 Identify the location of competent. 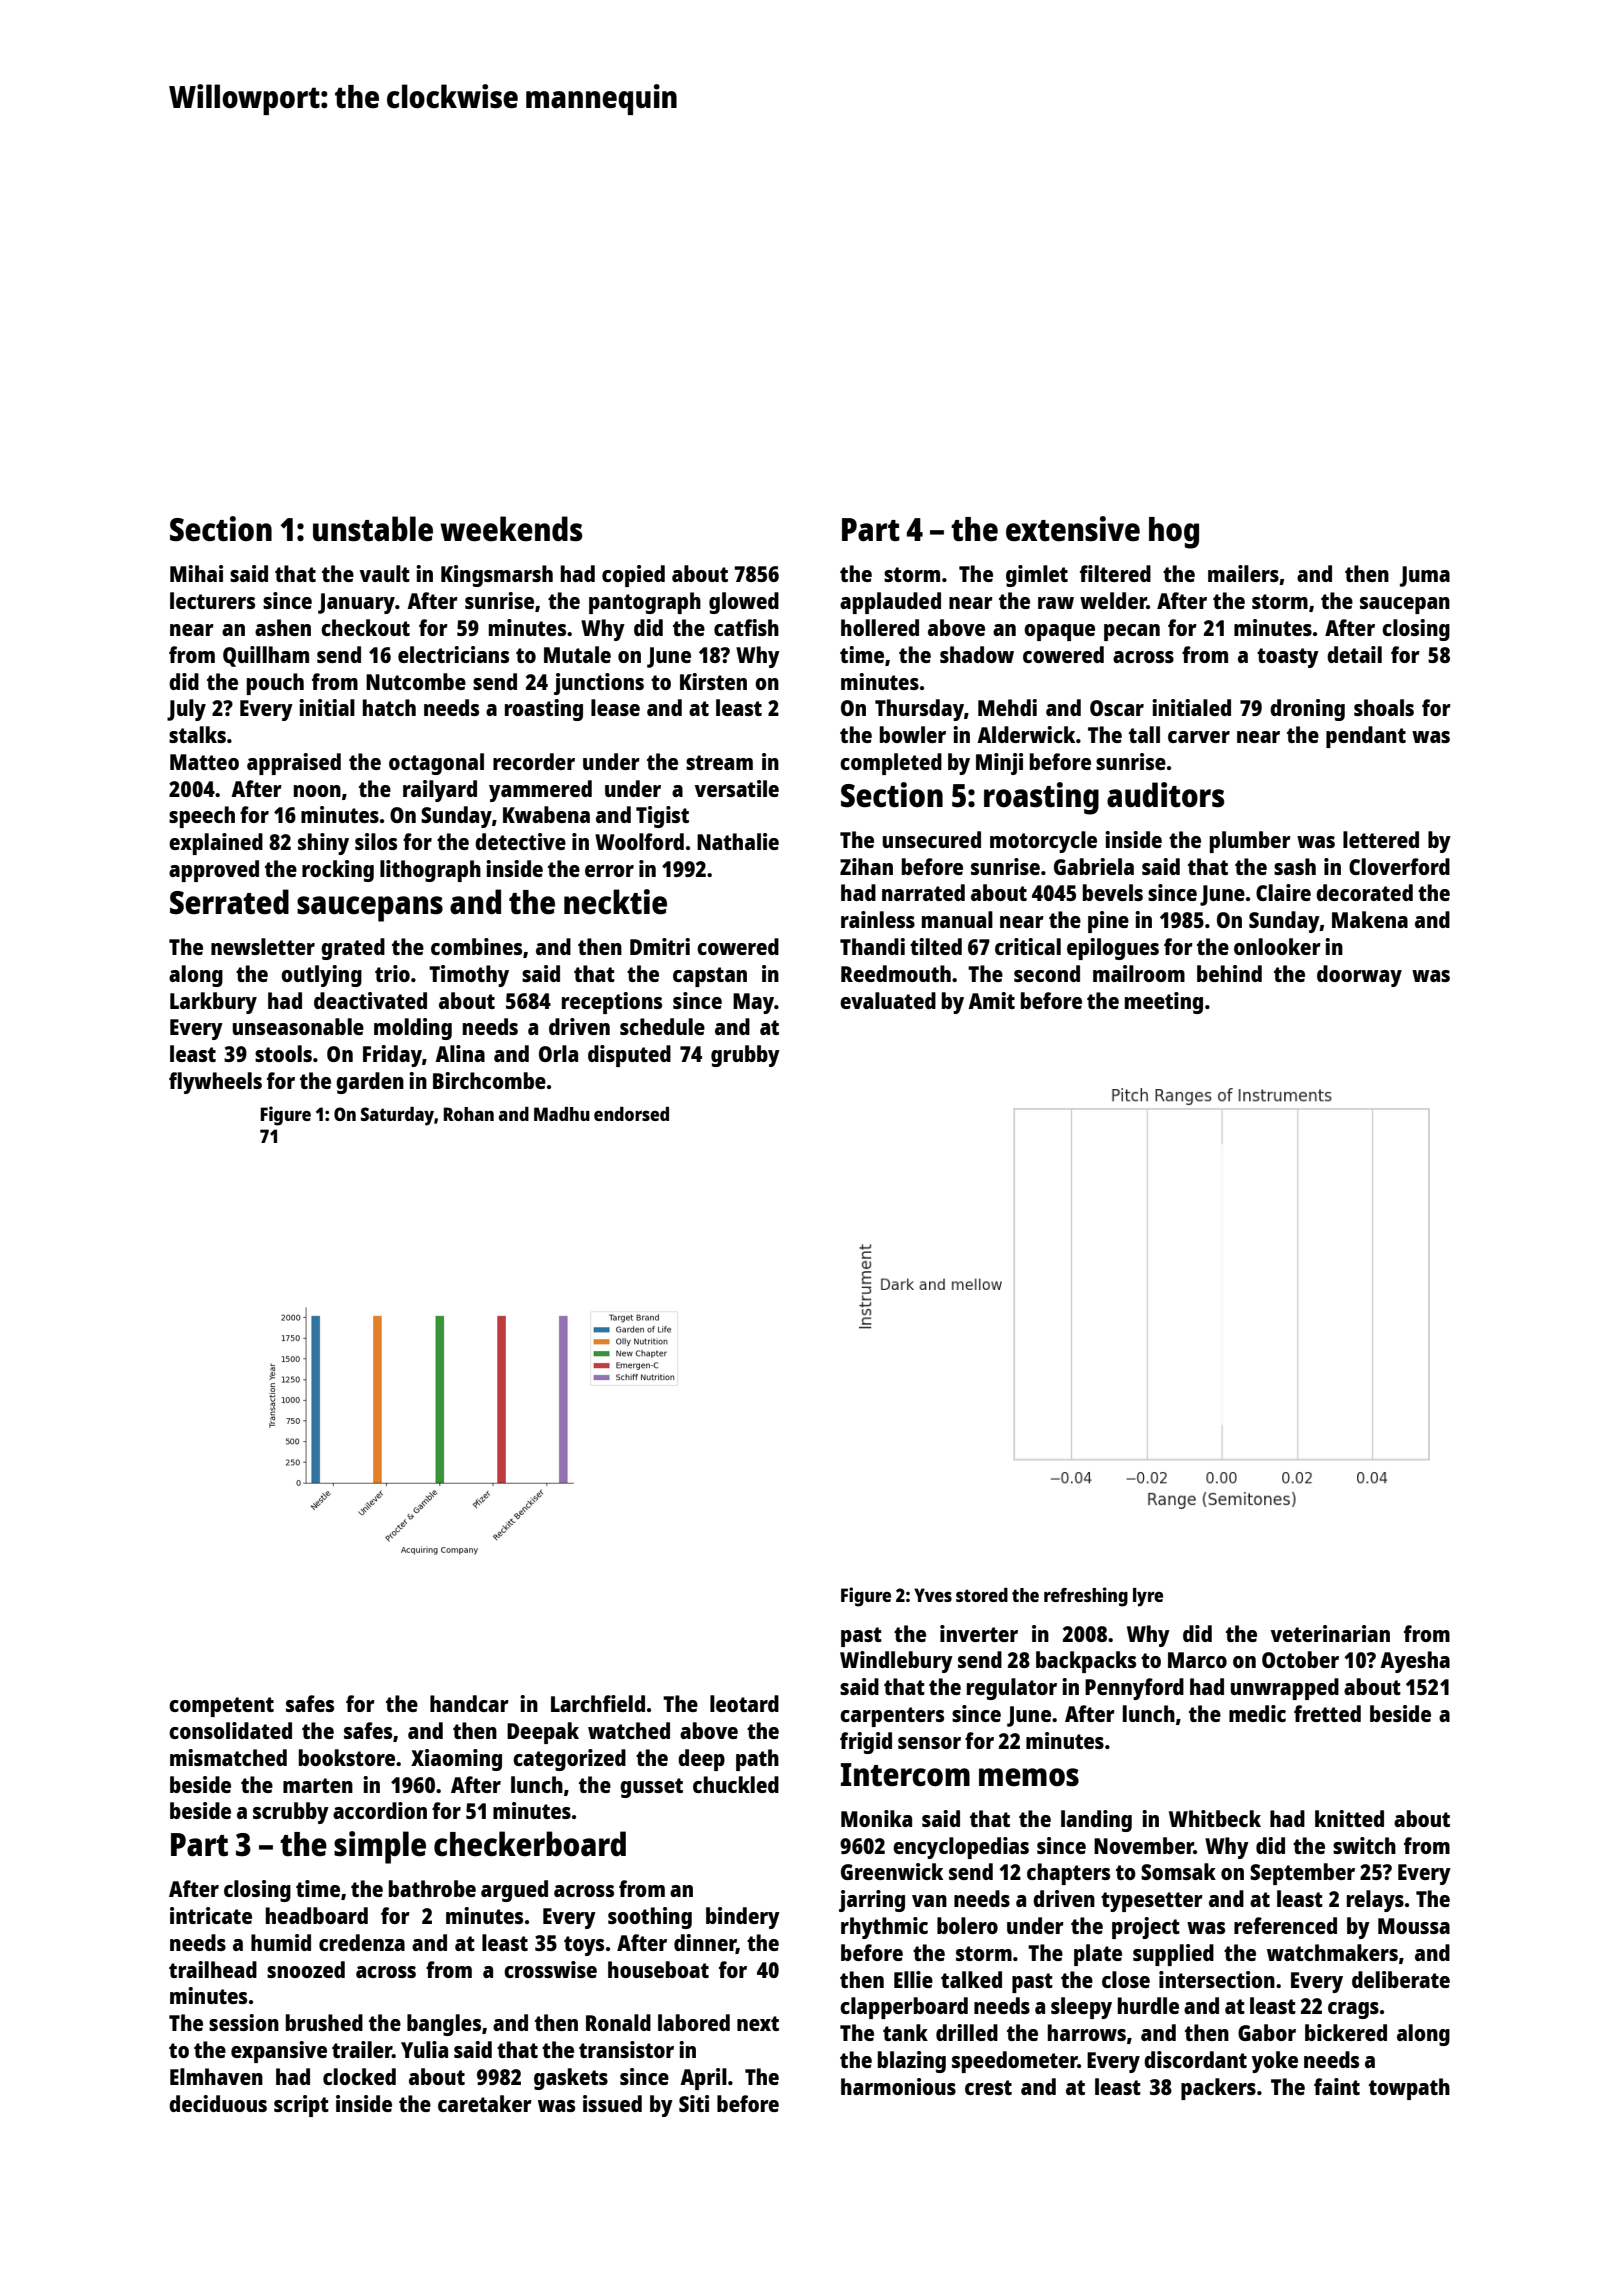
(221, 1707).
